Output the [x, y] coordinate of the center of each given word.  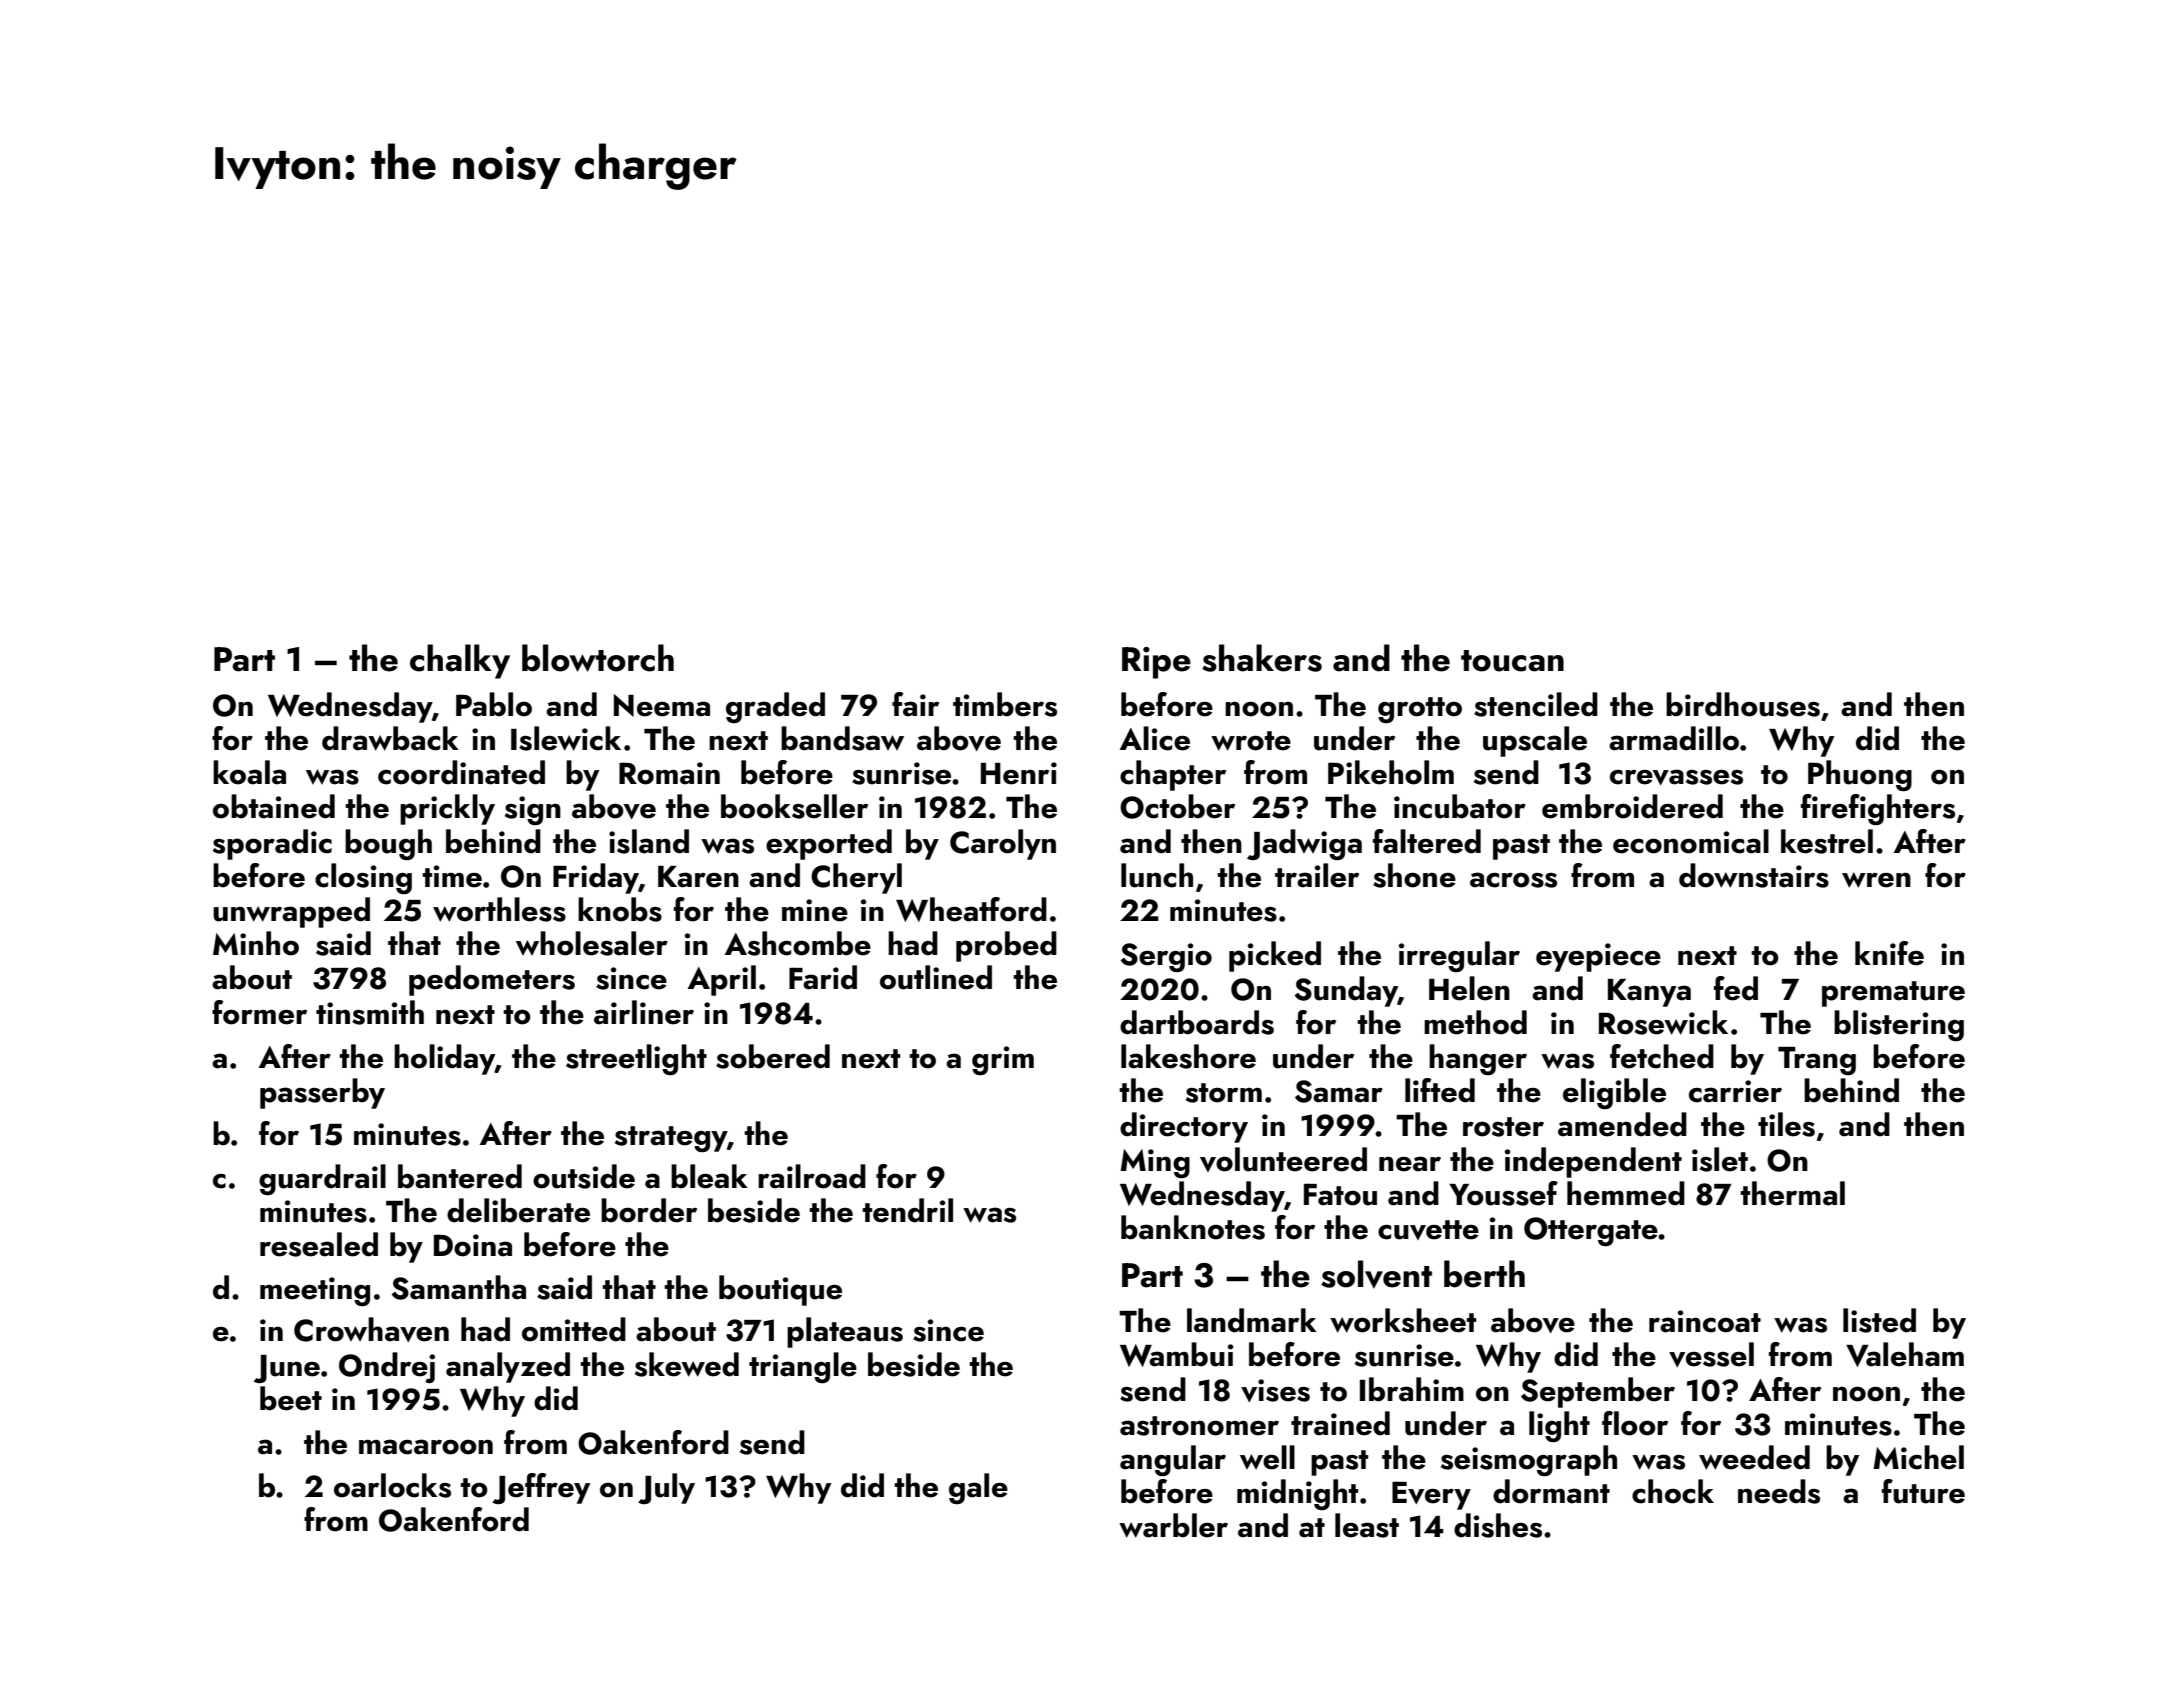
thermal [1792, 1193]
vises [1275, 1390]
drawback [390, 738]
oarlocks [392, 1485]
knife [1889, 953]
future [1923, 1491]
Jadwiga [1304, 844]
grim [1003, 1060]
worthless [499, 909]
